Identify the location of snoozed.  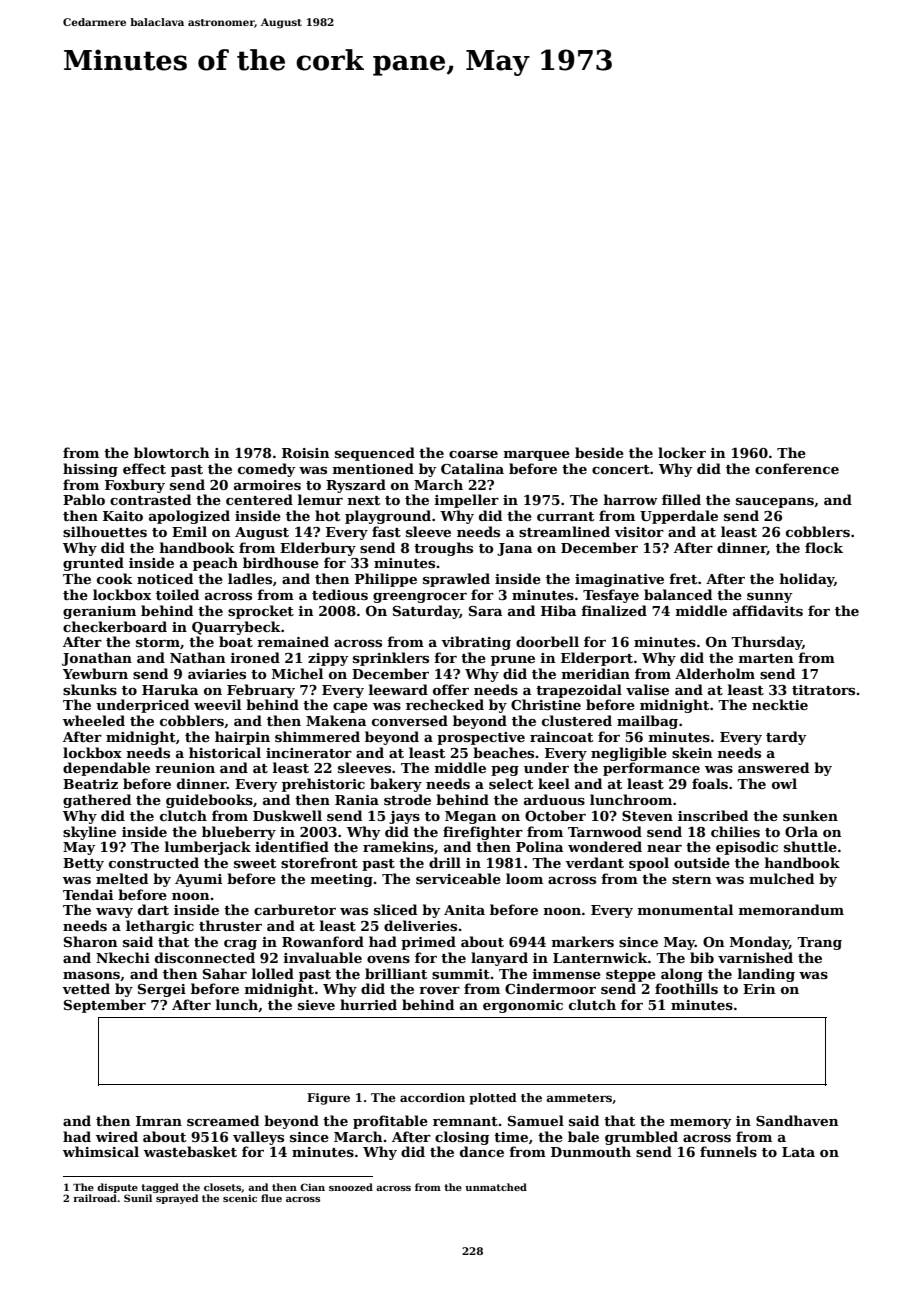
(351, 1187).
